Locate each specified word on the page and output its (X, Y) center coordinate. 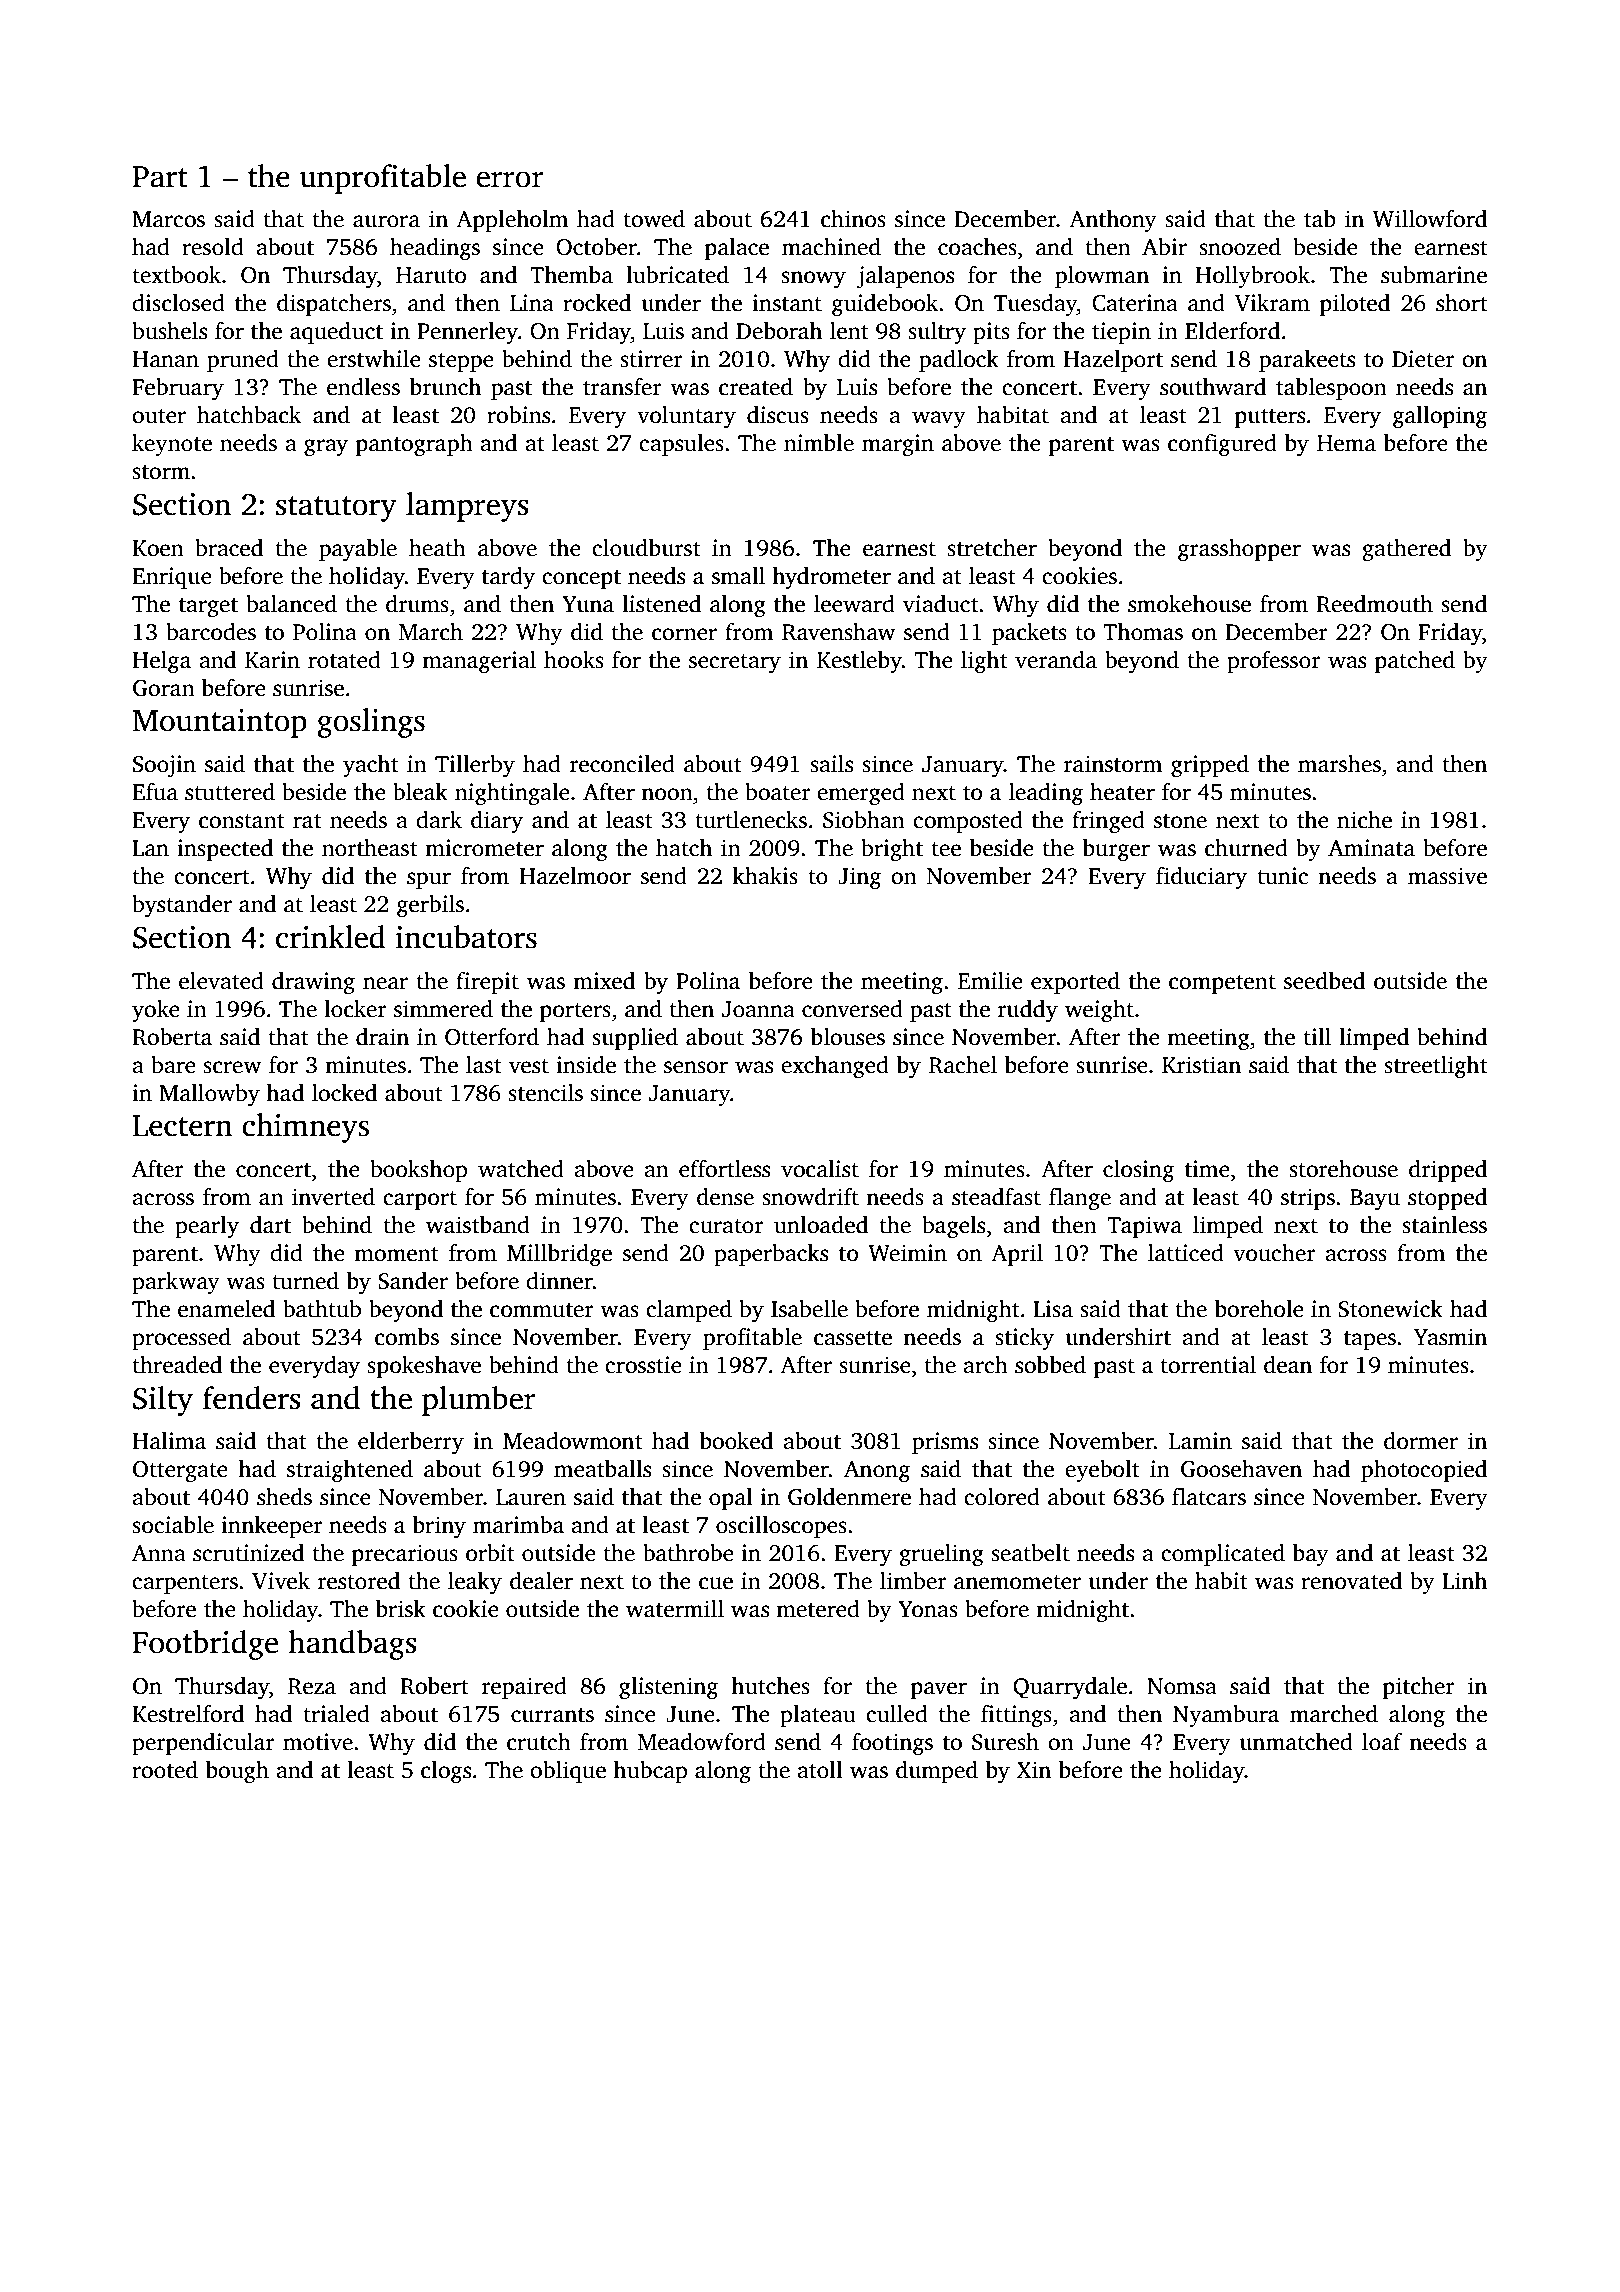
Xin (1034, 1769)
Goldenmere (849, 1497)
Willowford (1430, 219)
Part (160, 177)
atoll (820, 1770)
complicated (1223, 1555)
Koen (158, 548)
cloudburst (646, 548)
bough (237, 1772)
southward (1213, 387)
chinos (853, 219)
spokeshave (424, 1367)
